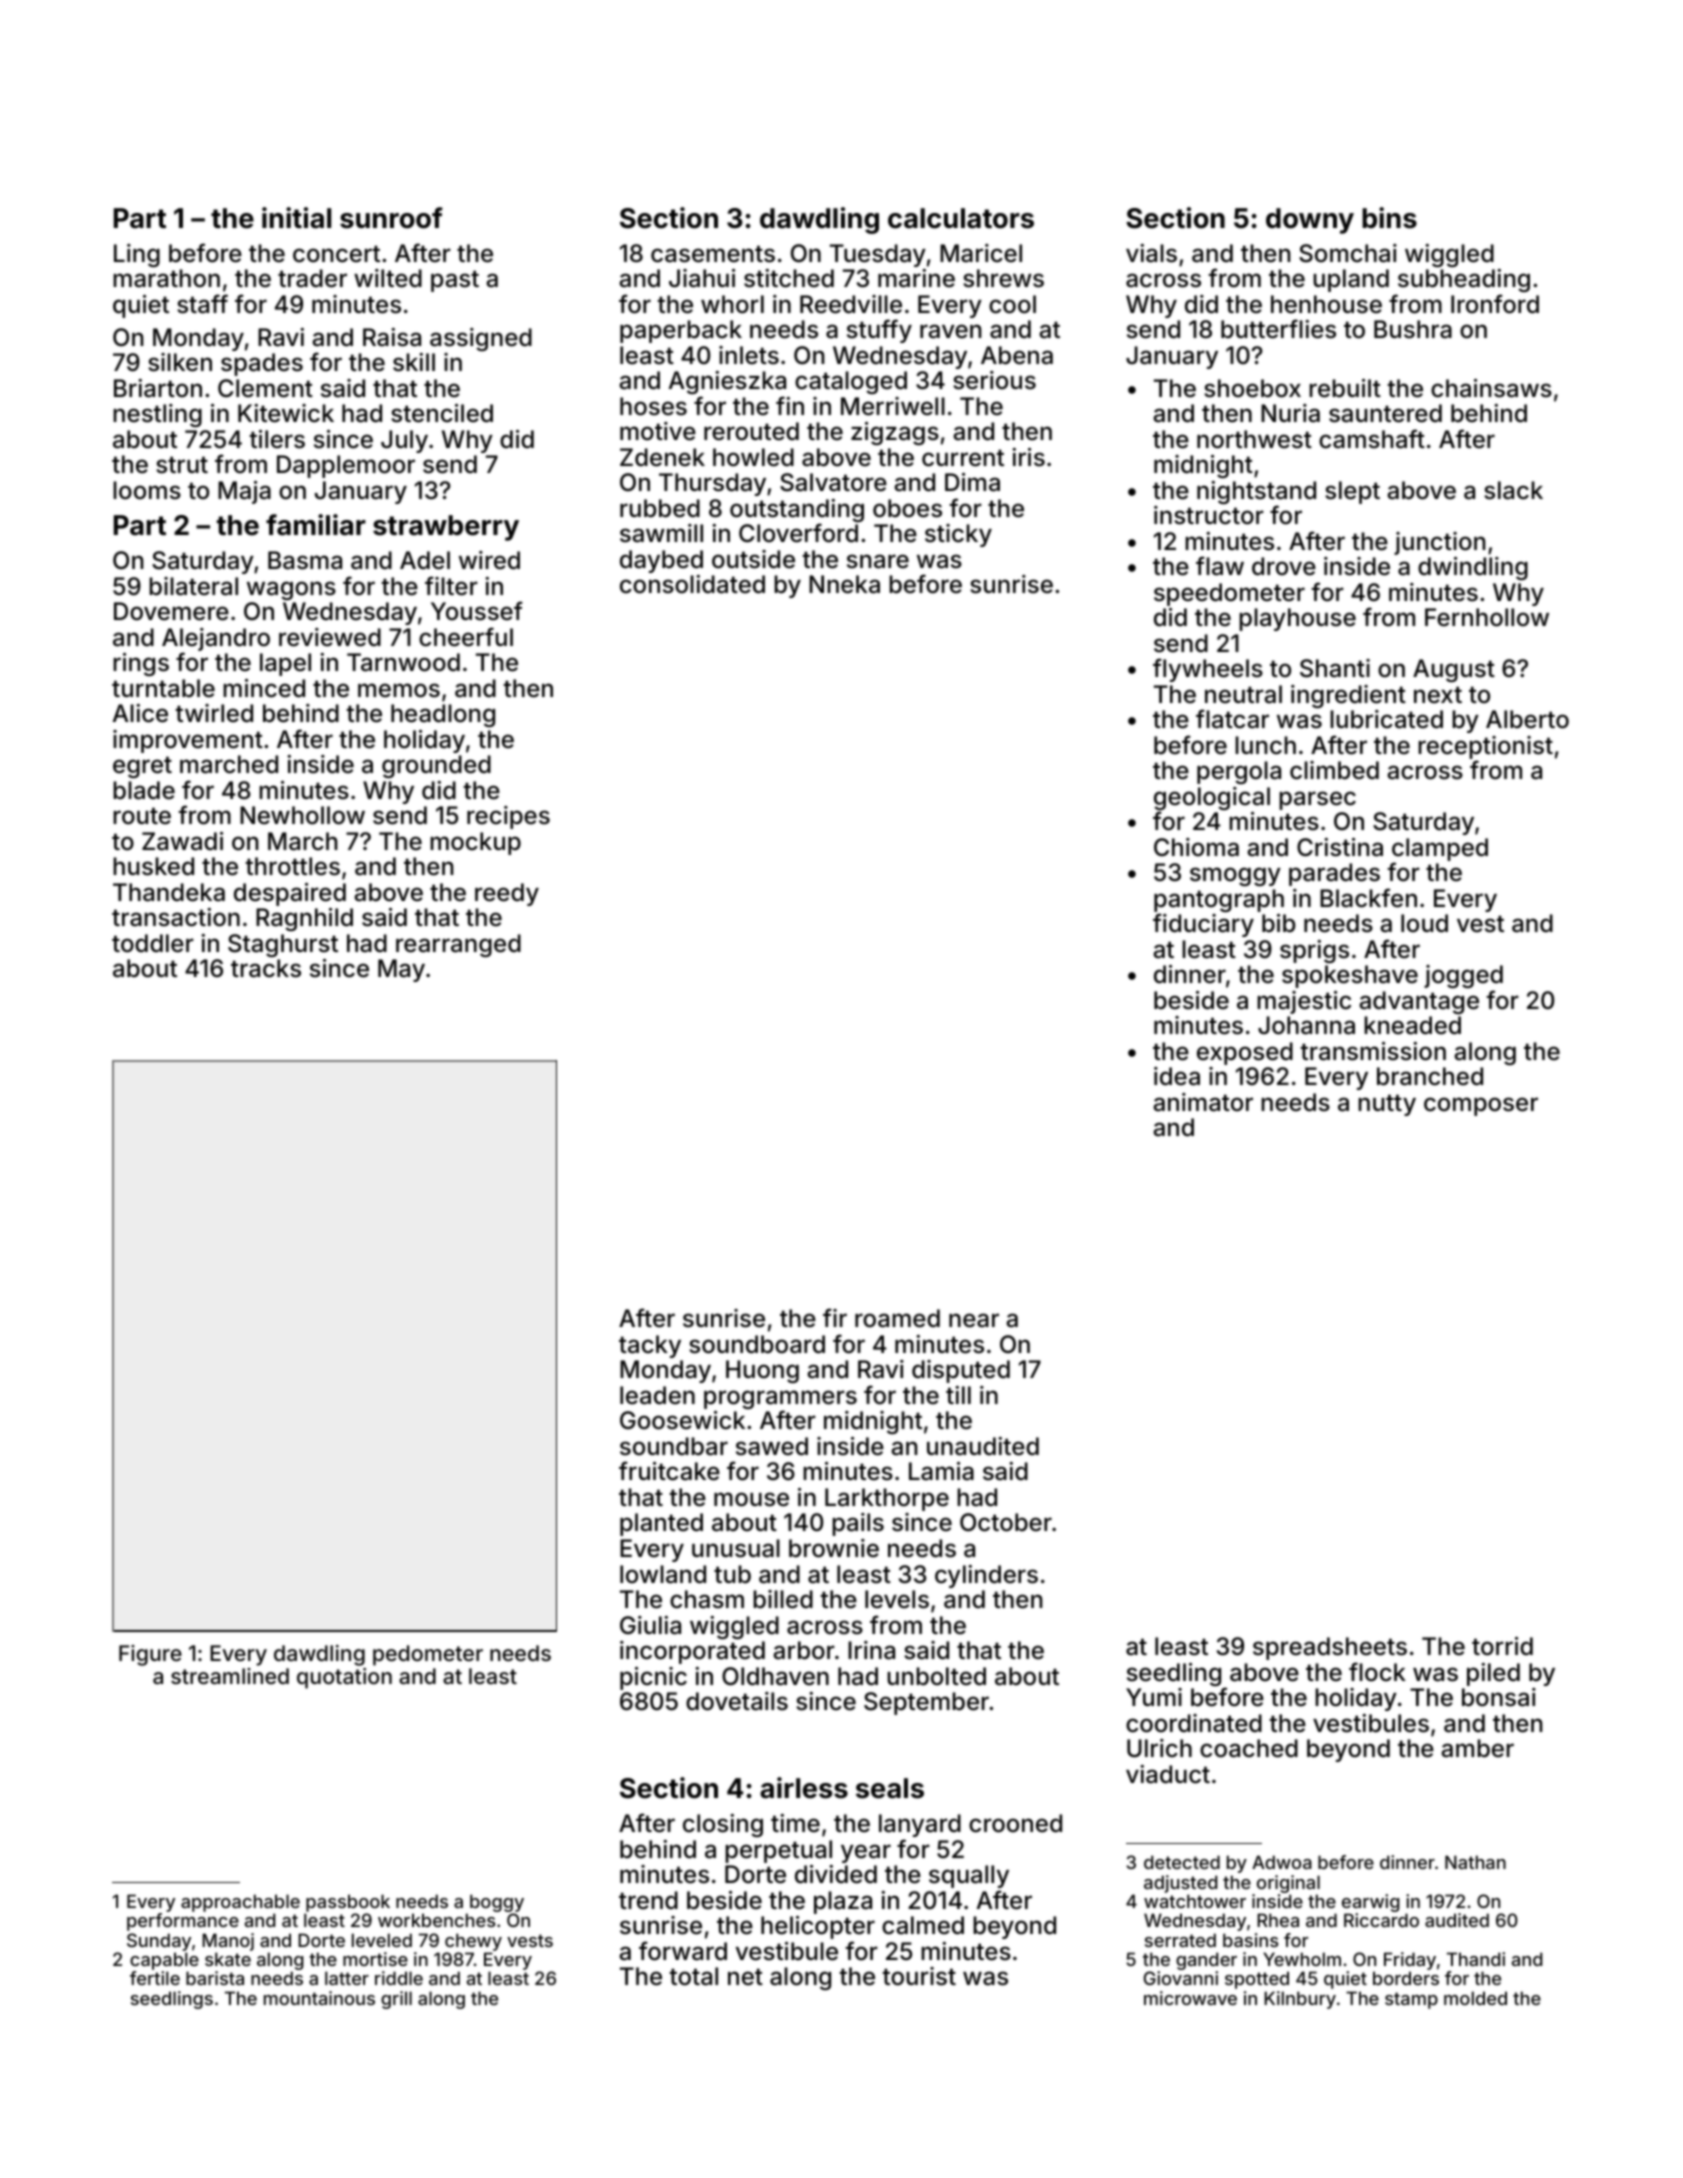 The height and width of the page is (2178, 1683). What do you see at coordinates (1389, 218) in the page?
I see `bins` at bounding box center [1389, 218].
